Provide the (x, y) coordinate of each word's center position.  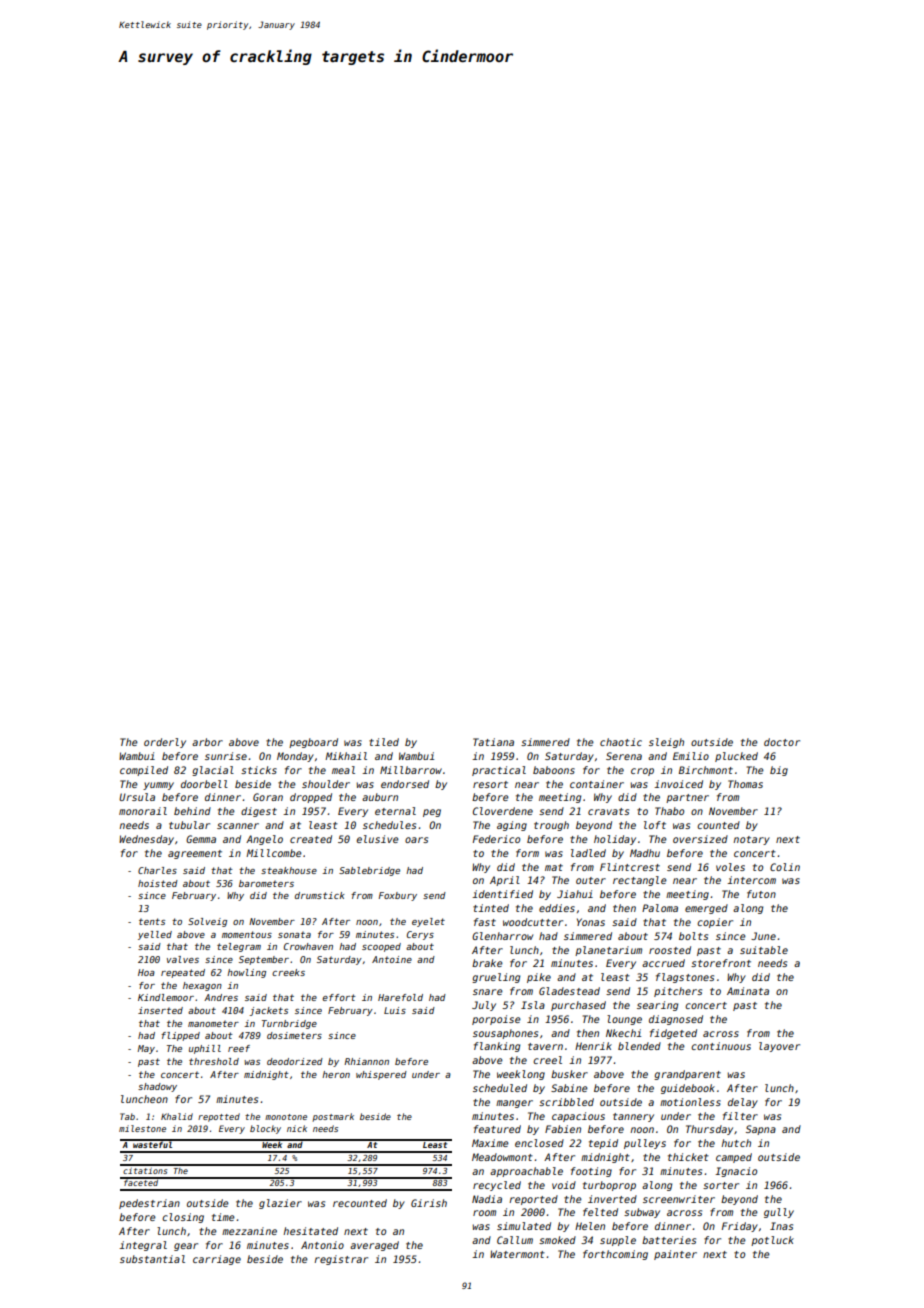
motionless (690, 1102)
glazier (280, 1204)
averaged (374, 1246)
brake (487, 963)
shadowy (157, 1087)
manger (514, 1104)
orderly (165, 743)
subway (642, 1213)
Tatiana (493, 742)
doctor (782, 742)
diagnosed (676, 1020)
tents (152, 921)
